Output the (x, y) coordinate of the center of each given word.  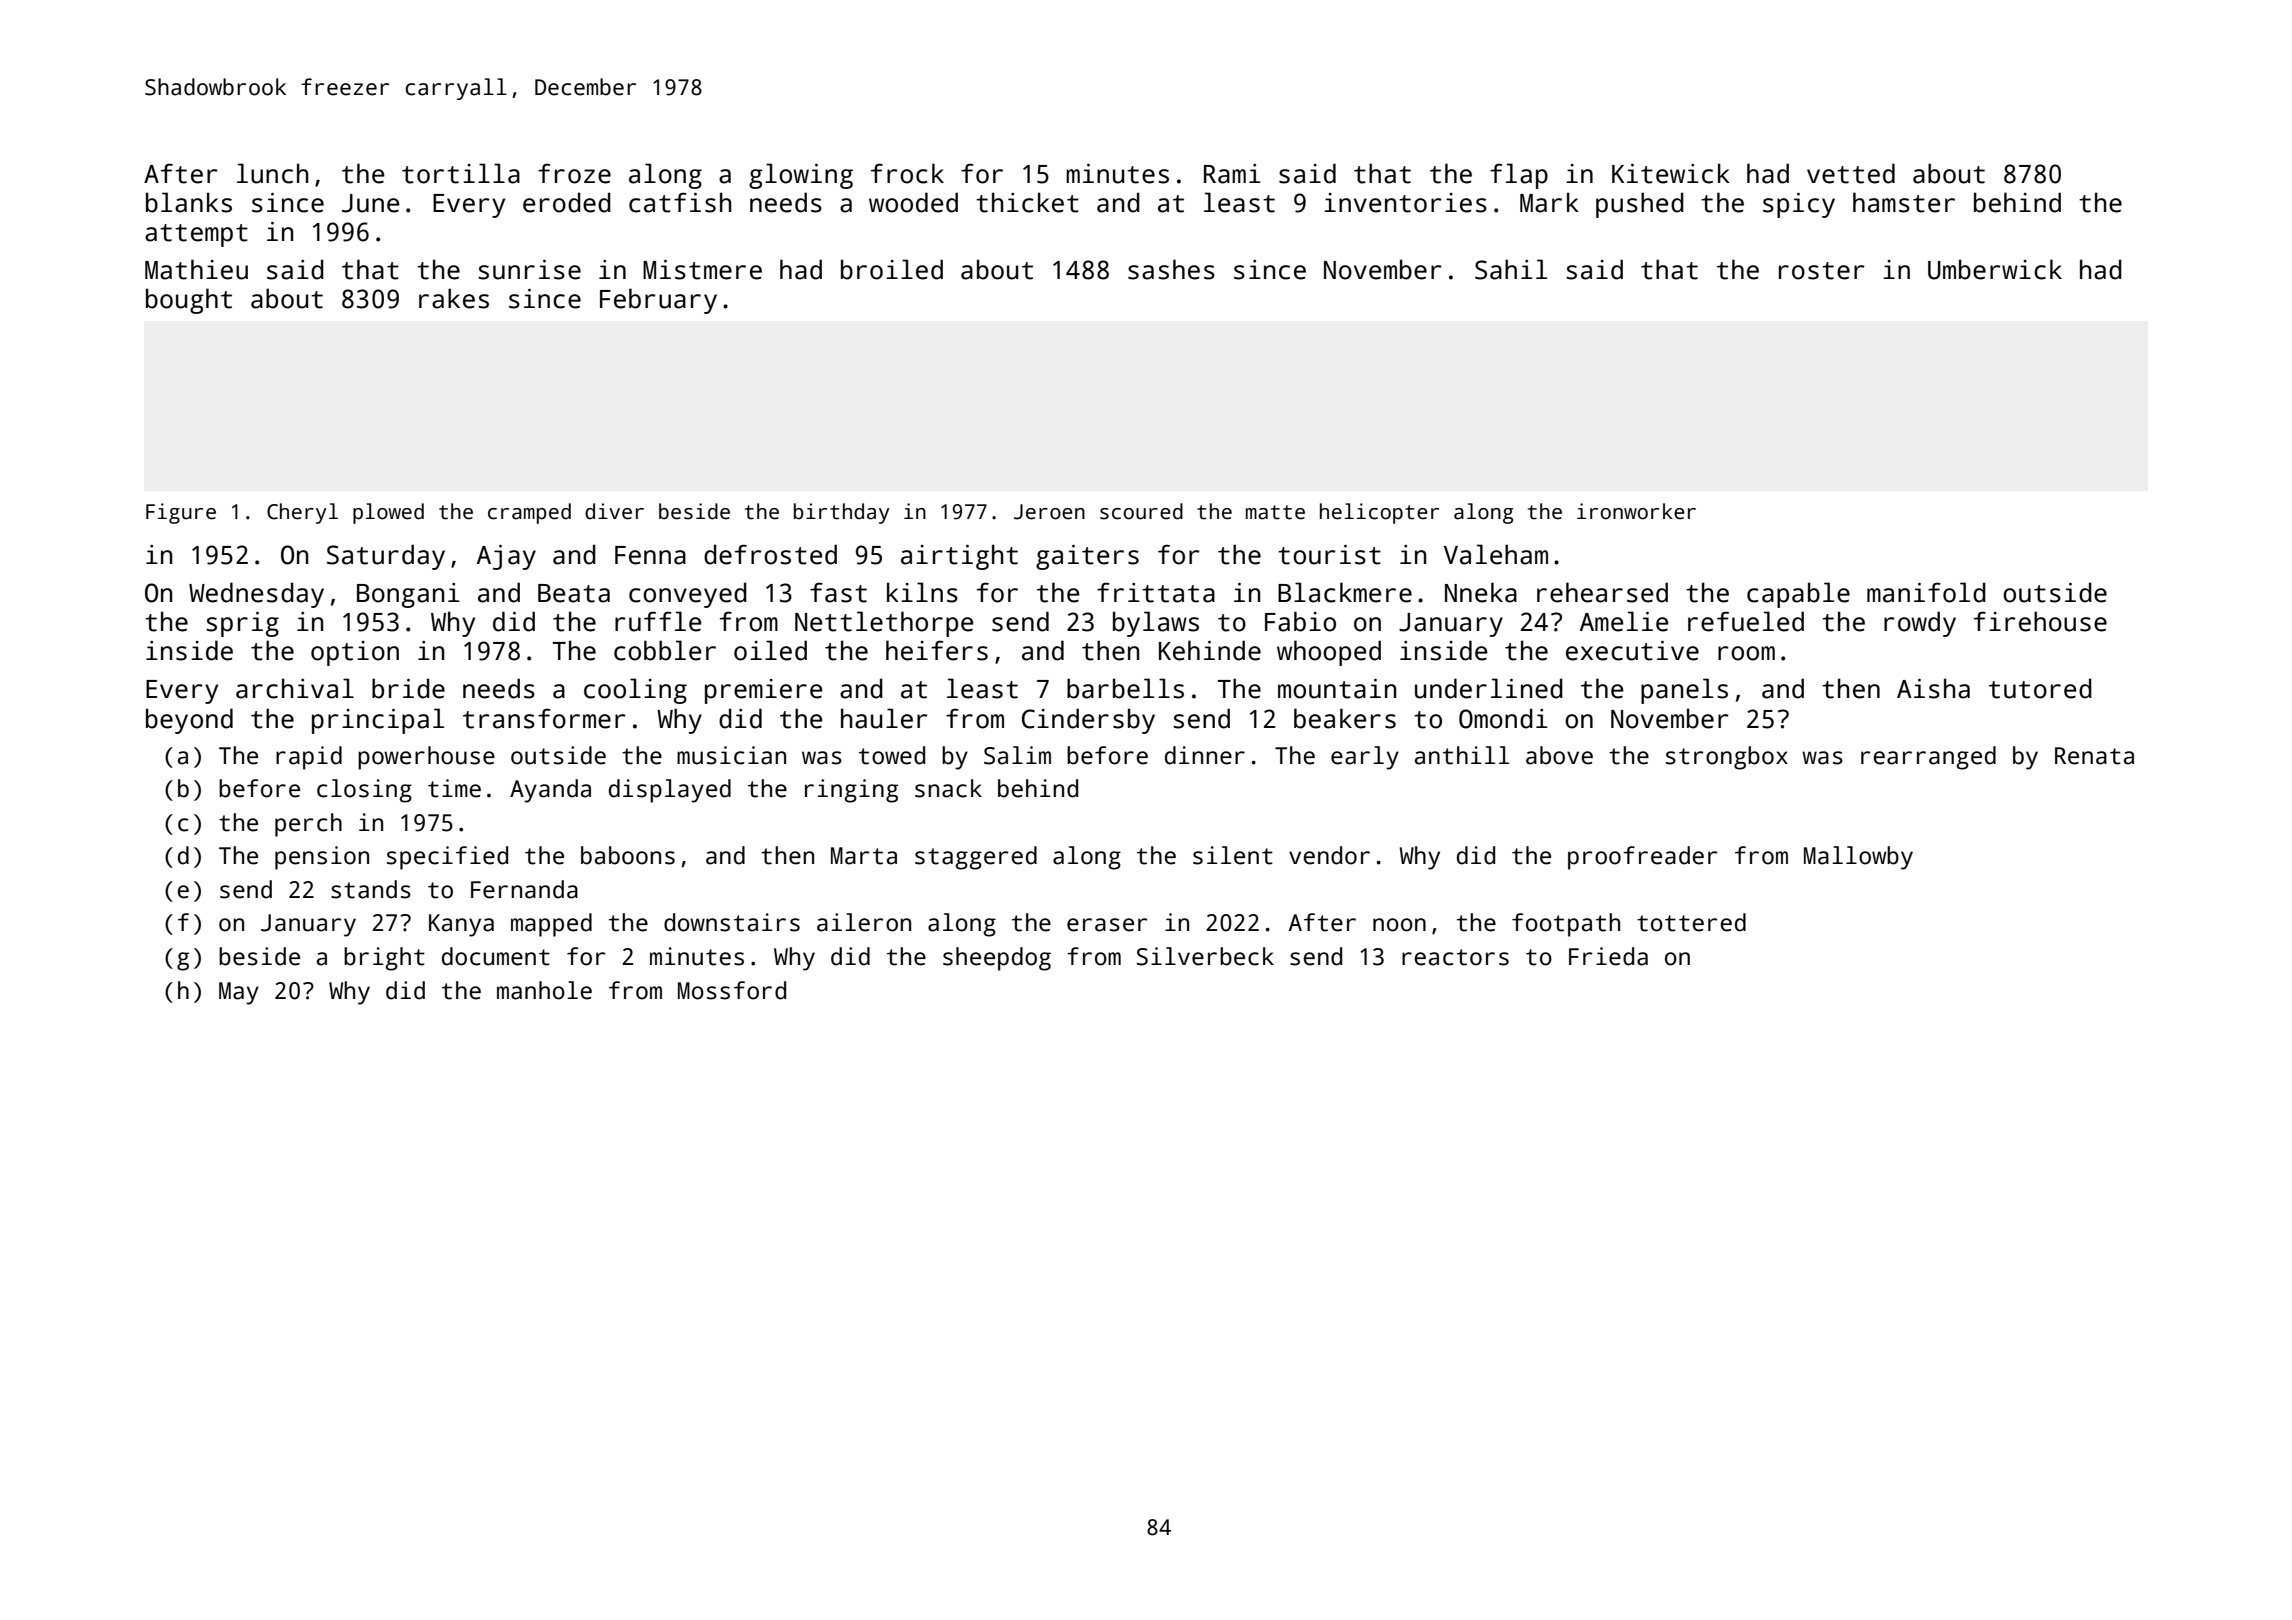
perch (308, 825)
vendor (1329, 855)
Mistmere (702, 270)
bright (384, 959)
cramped (529, 513)
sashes (1171, 269)
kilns (922, 592)
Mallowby (1858, 858)
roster (1821, 271)
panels (1684, 691)
